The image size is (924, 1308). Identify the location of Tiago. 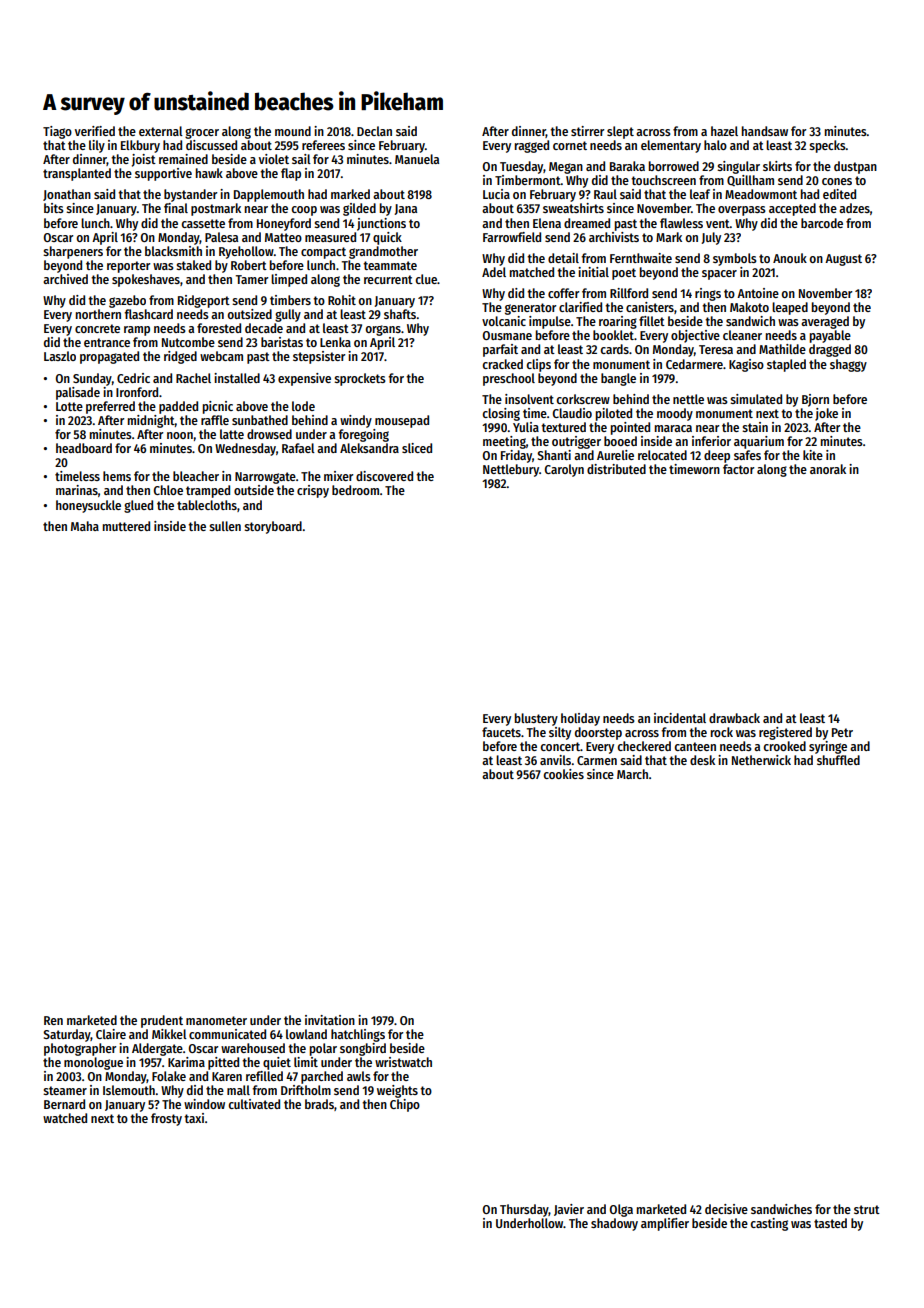
(57, 132).
